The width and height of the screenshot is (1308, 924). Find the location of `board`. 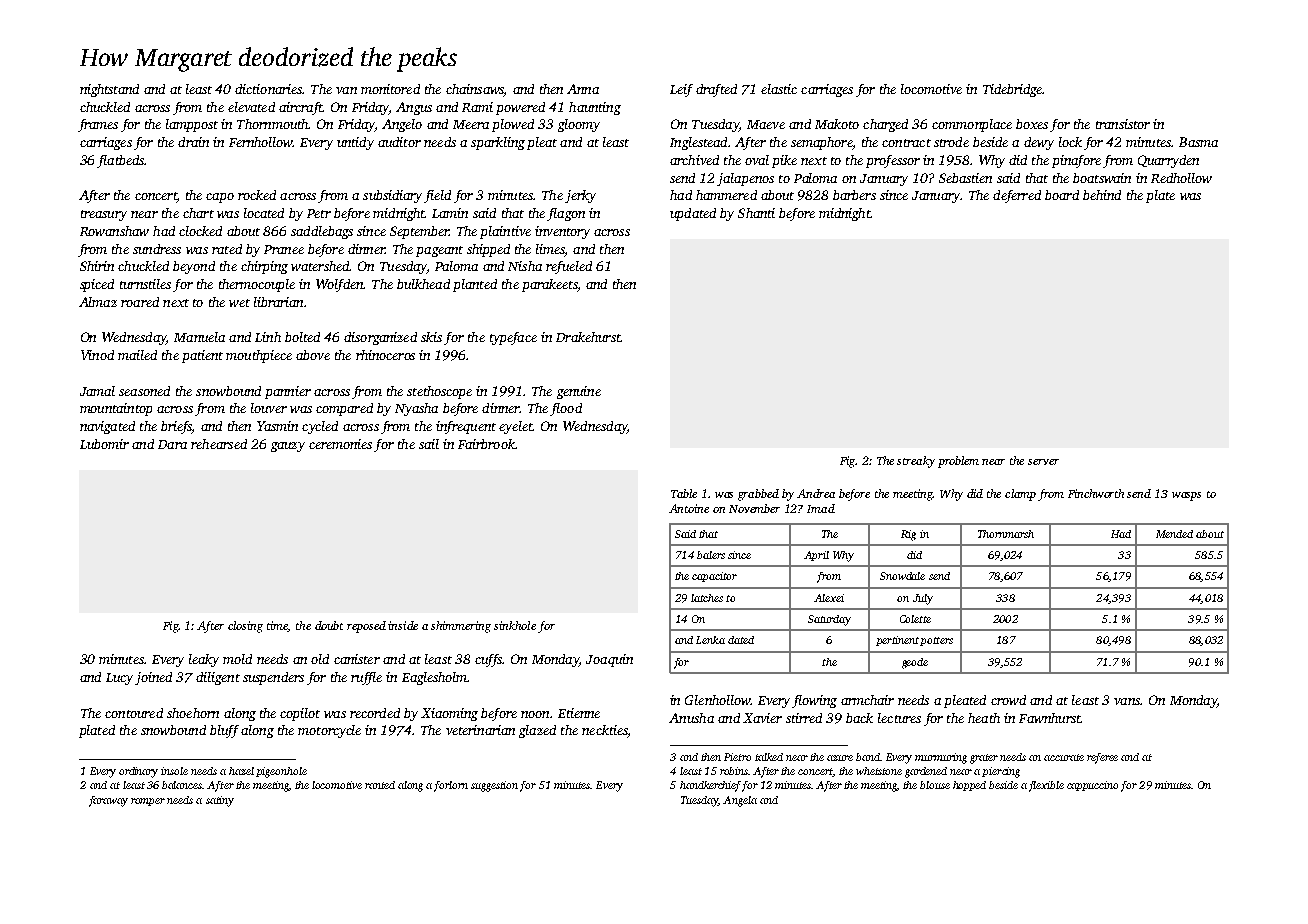

board is located at coordinates (1062, 195).
